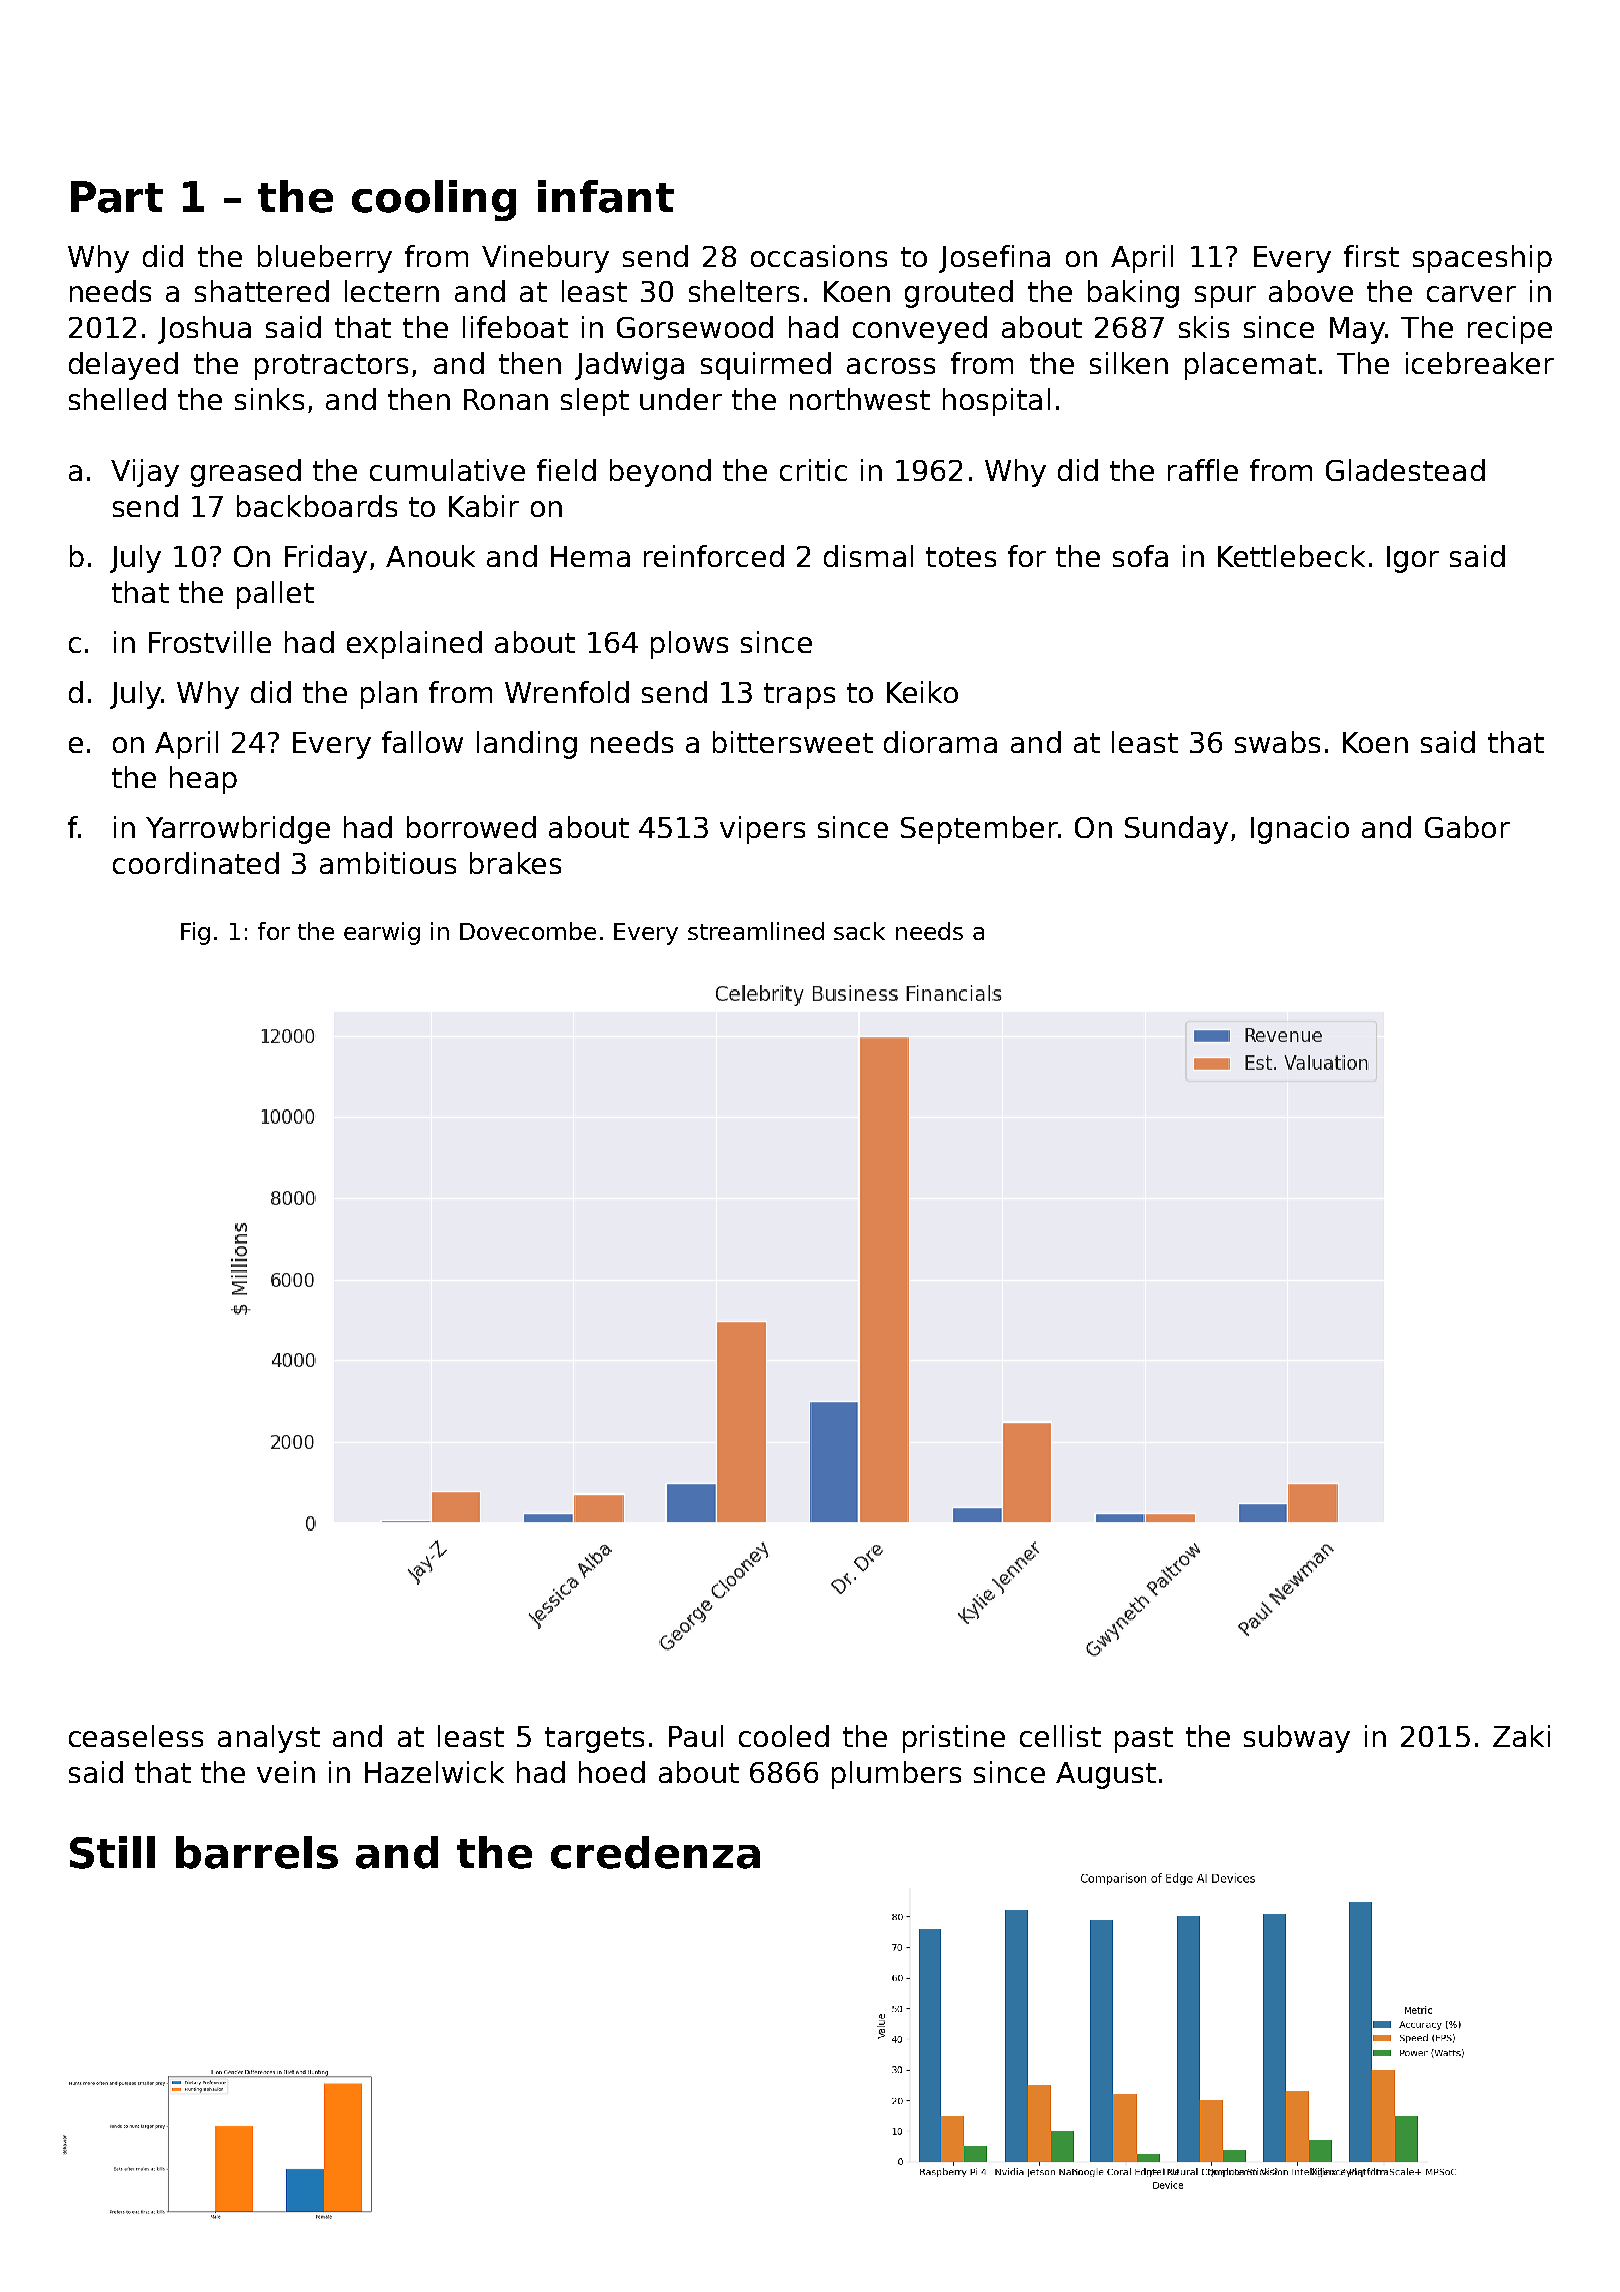  Describe the element at coordinates (269, 1739) in the page. I see `analyst` at that location.
